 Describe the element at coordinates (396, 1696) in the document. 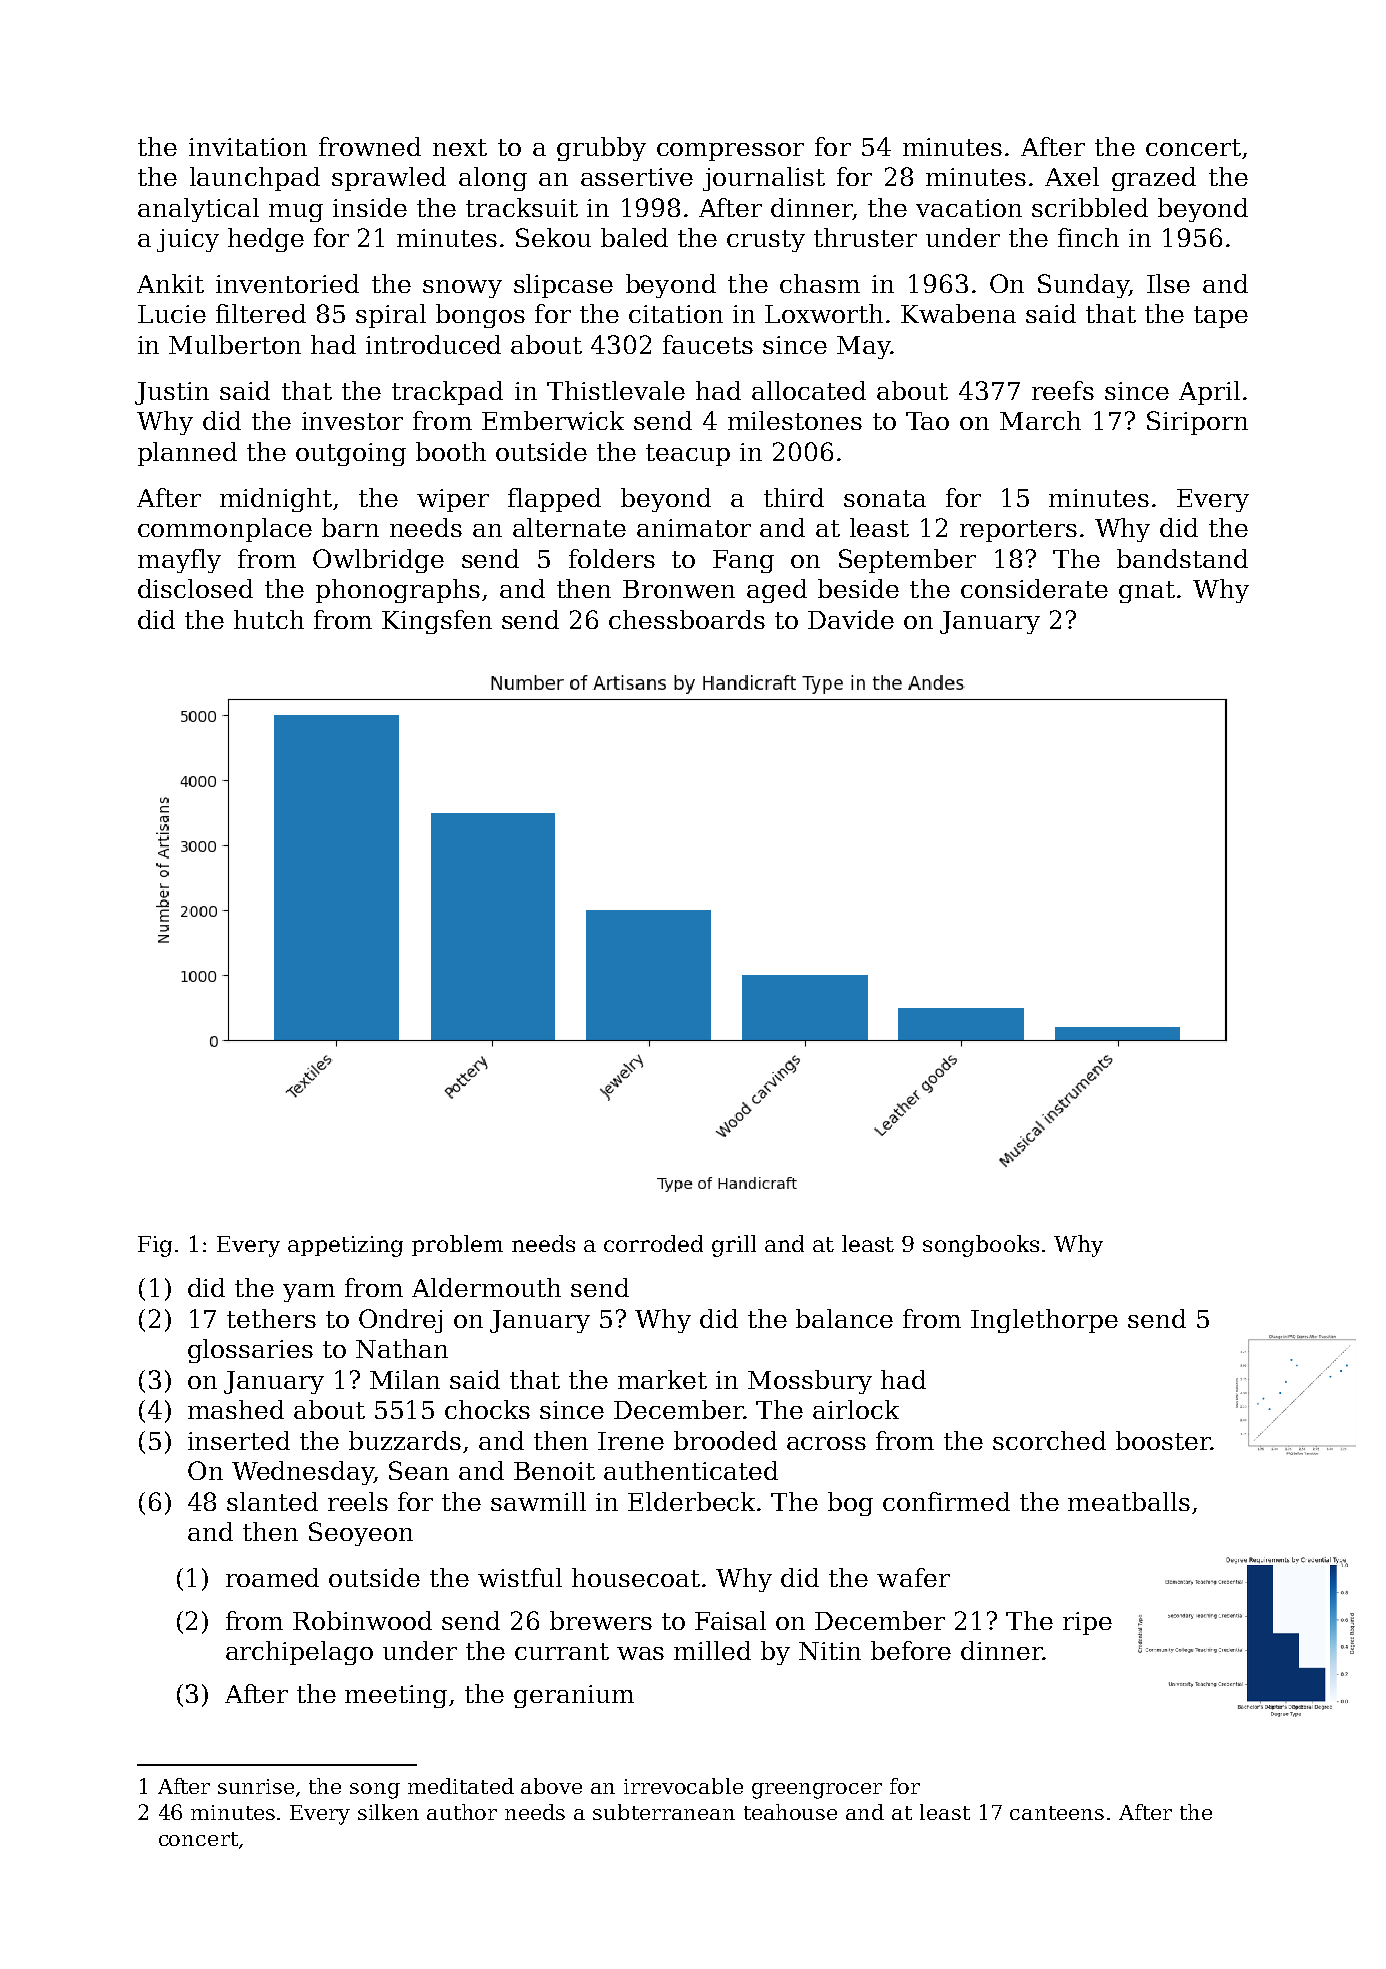

I see `meeting` at that location.
